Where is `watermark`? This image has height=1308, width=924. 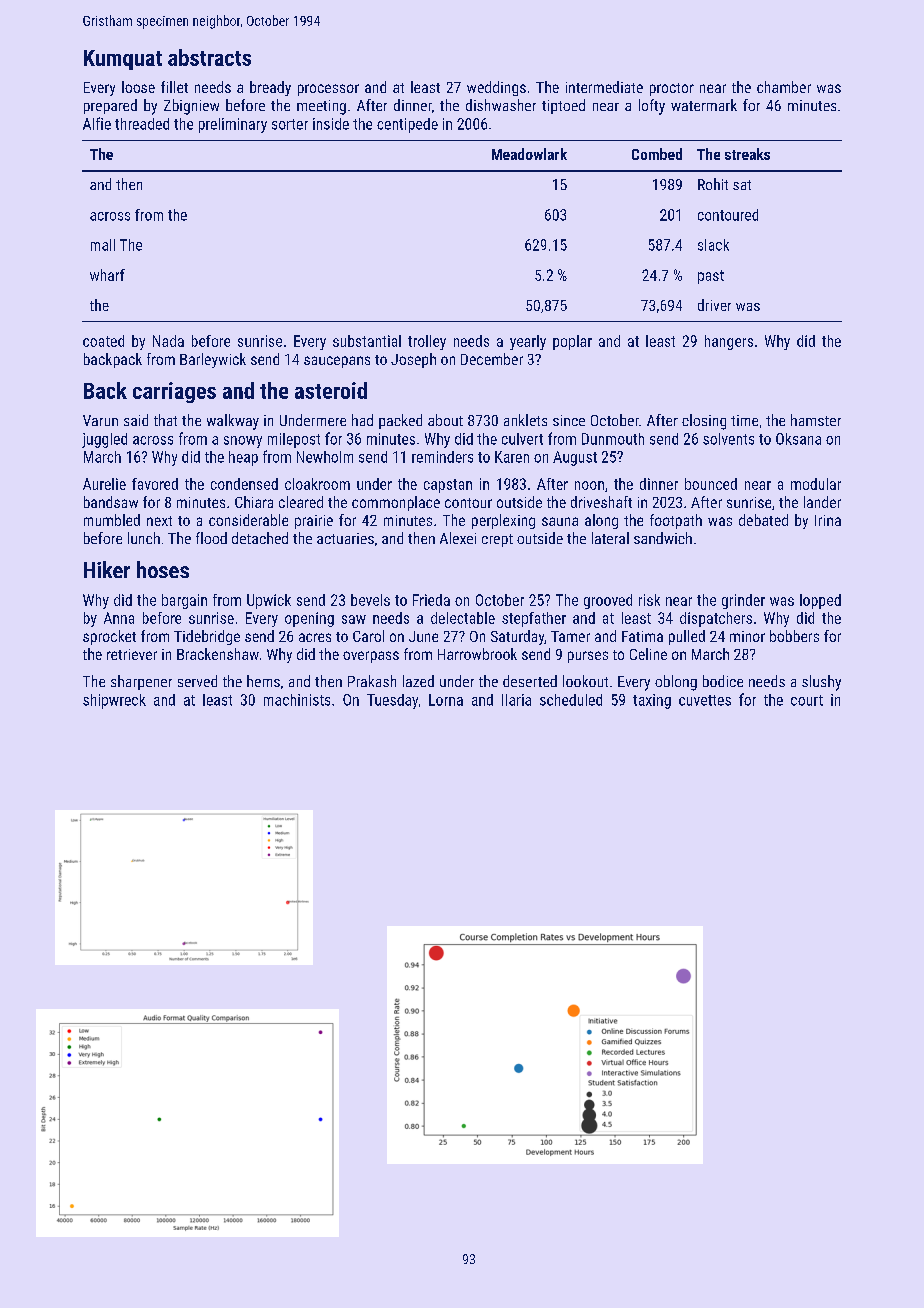
watermark is located at coordinates (704, 105).
